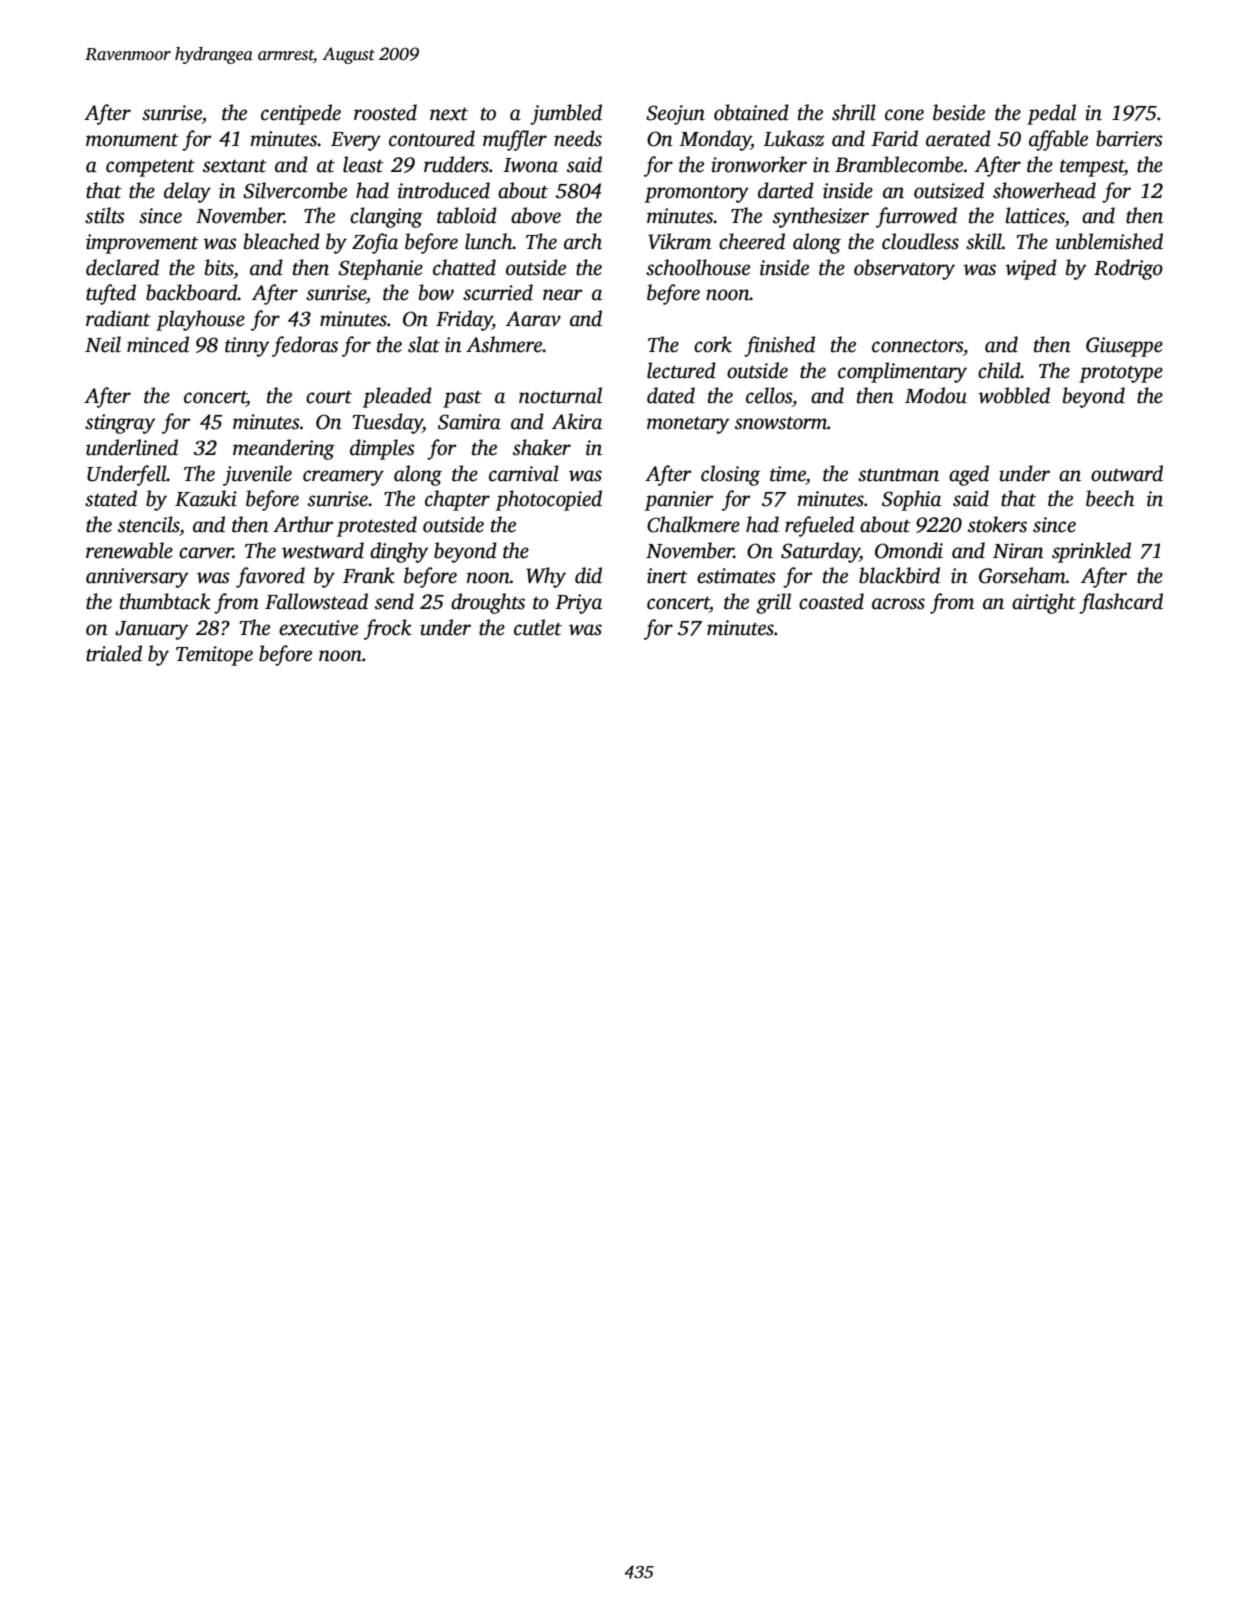  I want to click on shrill, so click(854, 112).
